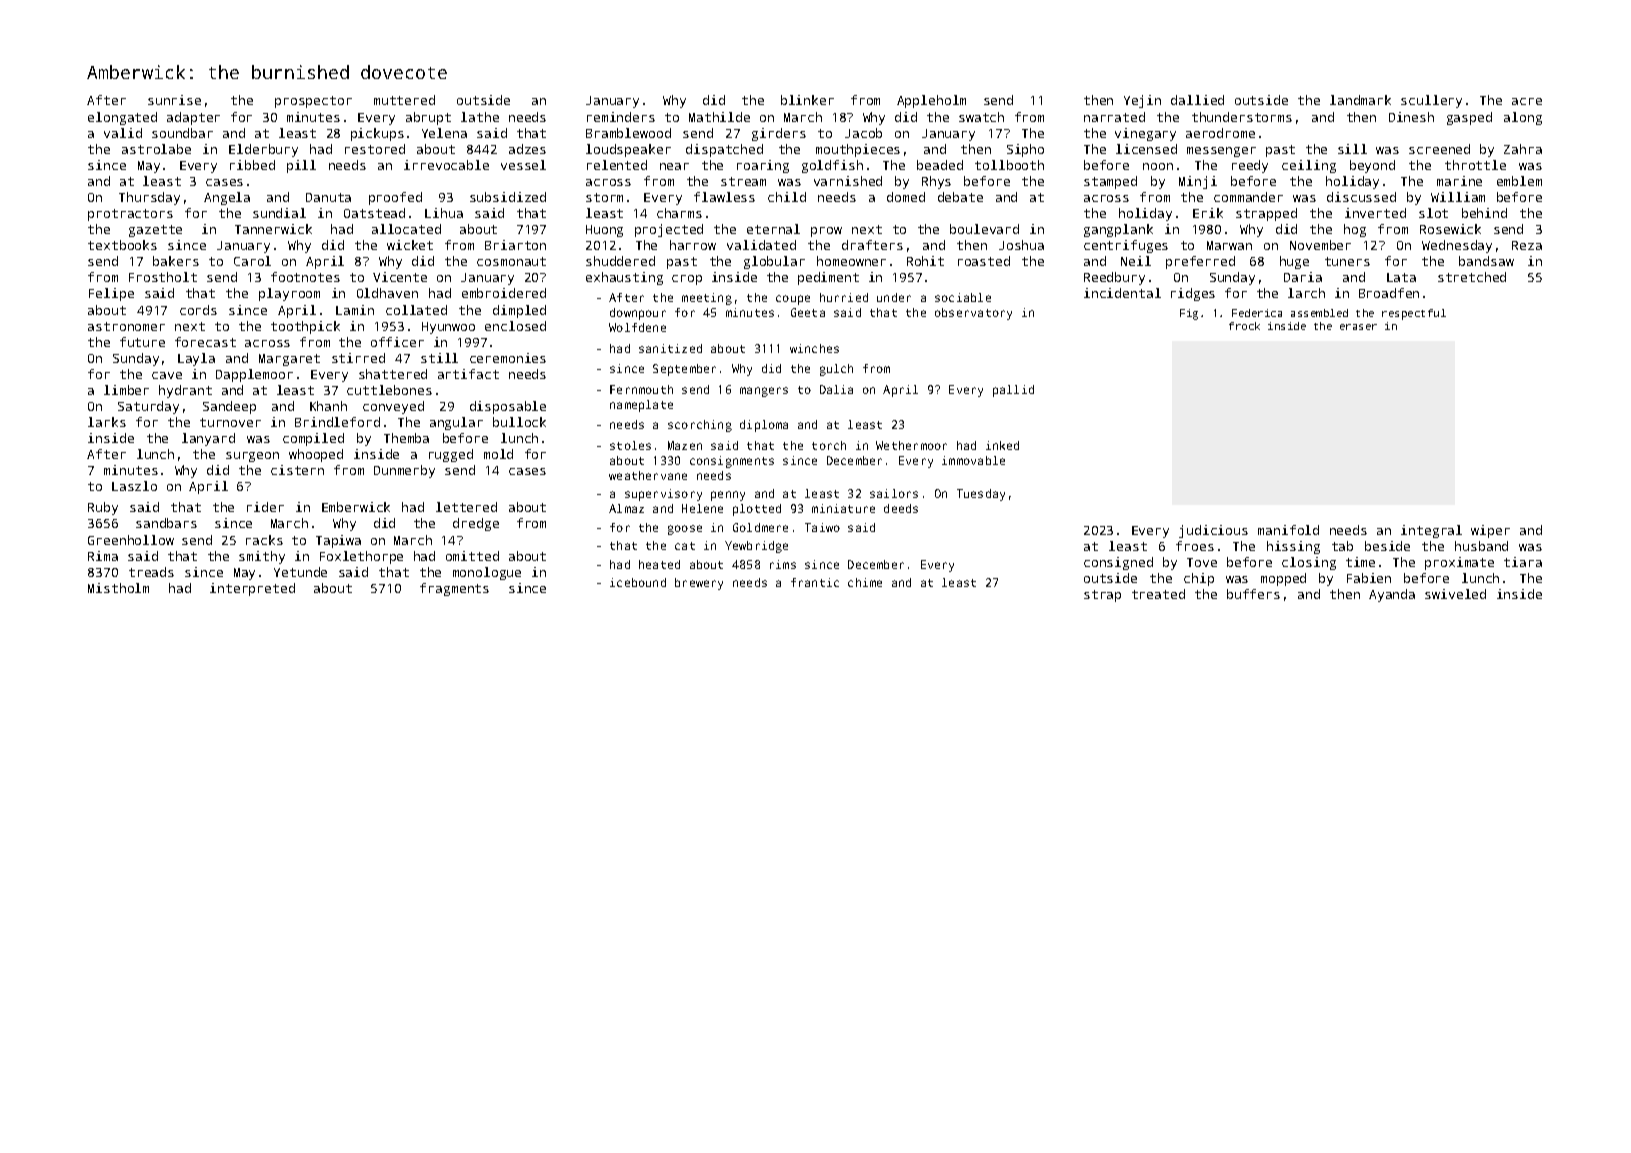 This screenshot has height=1153, width=1631. I want to click on dallied, so click(1197, 100).
